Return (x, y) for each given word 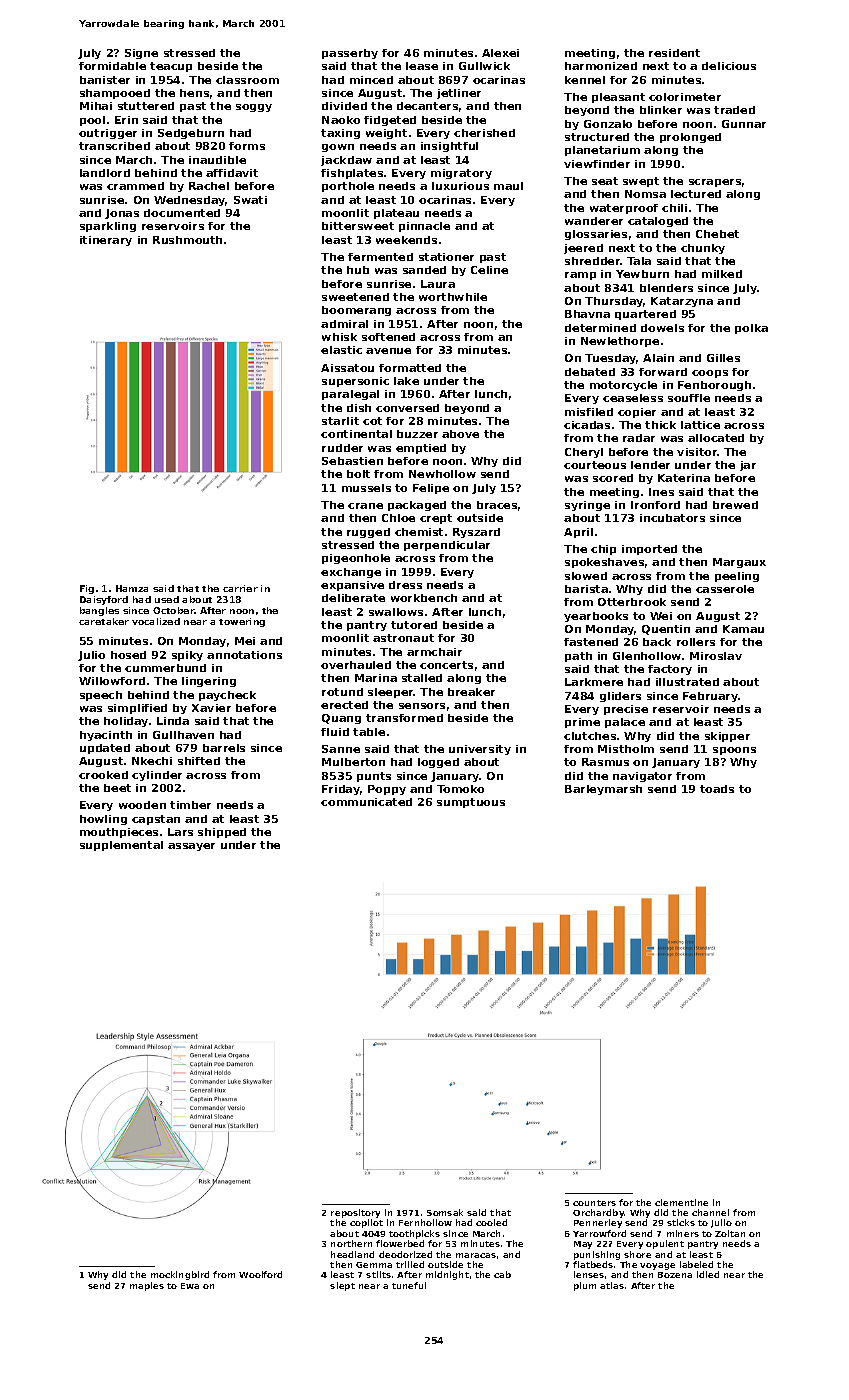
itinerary (106, 241)
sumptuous (471, 803)
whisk (339, 337)
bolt (358, 474)
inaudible (217, 160)
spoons (734, 751)
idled (708, 1274)
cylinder (157, 776)
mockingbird (180, 1275)
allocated (716, 438)
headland (352, 1254)
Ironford (655, 505)
